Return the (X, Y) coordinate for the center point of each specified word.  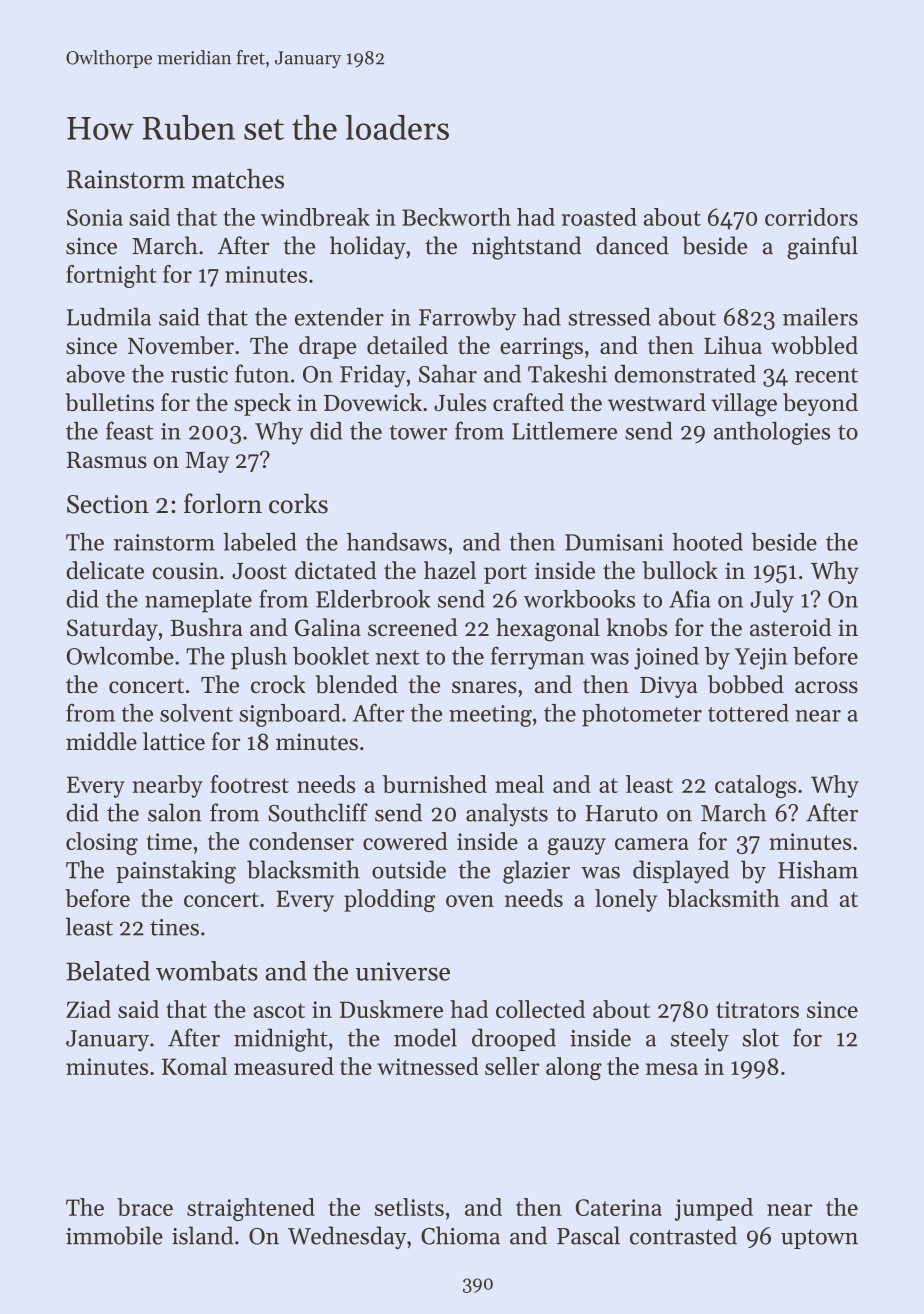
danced (632, 245)
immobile (114, 1235)
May (207, 462)
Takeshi (567, 374)
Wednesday (347, 1238)
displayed (681, 872)
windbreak (315, 217)
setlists (409, 1207)
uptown (819, 1239)
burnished (435, 784)
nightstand (526, 248)
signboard (289, 715)
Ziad (88, 1009)
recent (826, 375)
